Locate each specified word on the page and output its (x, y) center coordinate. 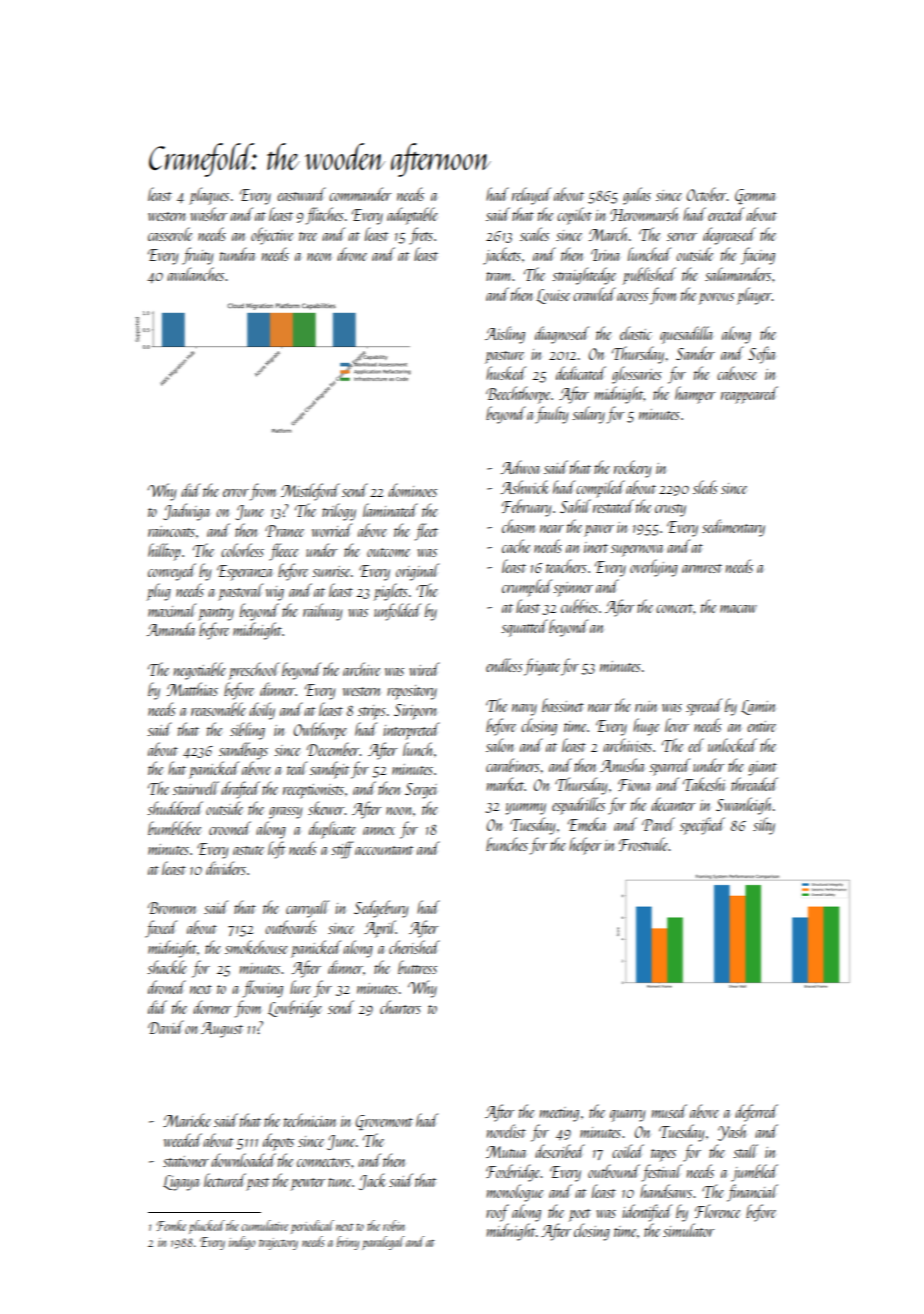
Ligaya (181, 1183)
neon (319, 257)
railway (323, 612)
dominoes (412, 490)
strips (372, 712)
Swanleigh (743, 806)
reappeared (749, 395)
